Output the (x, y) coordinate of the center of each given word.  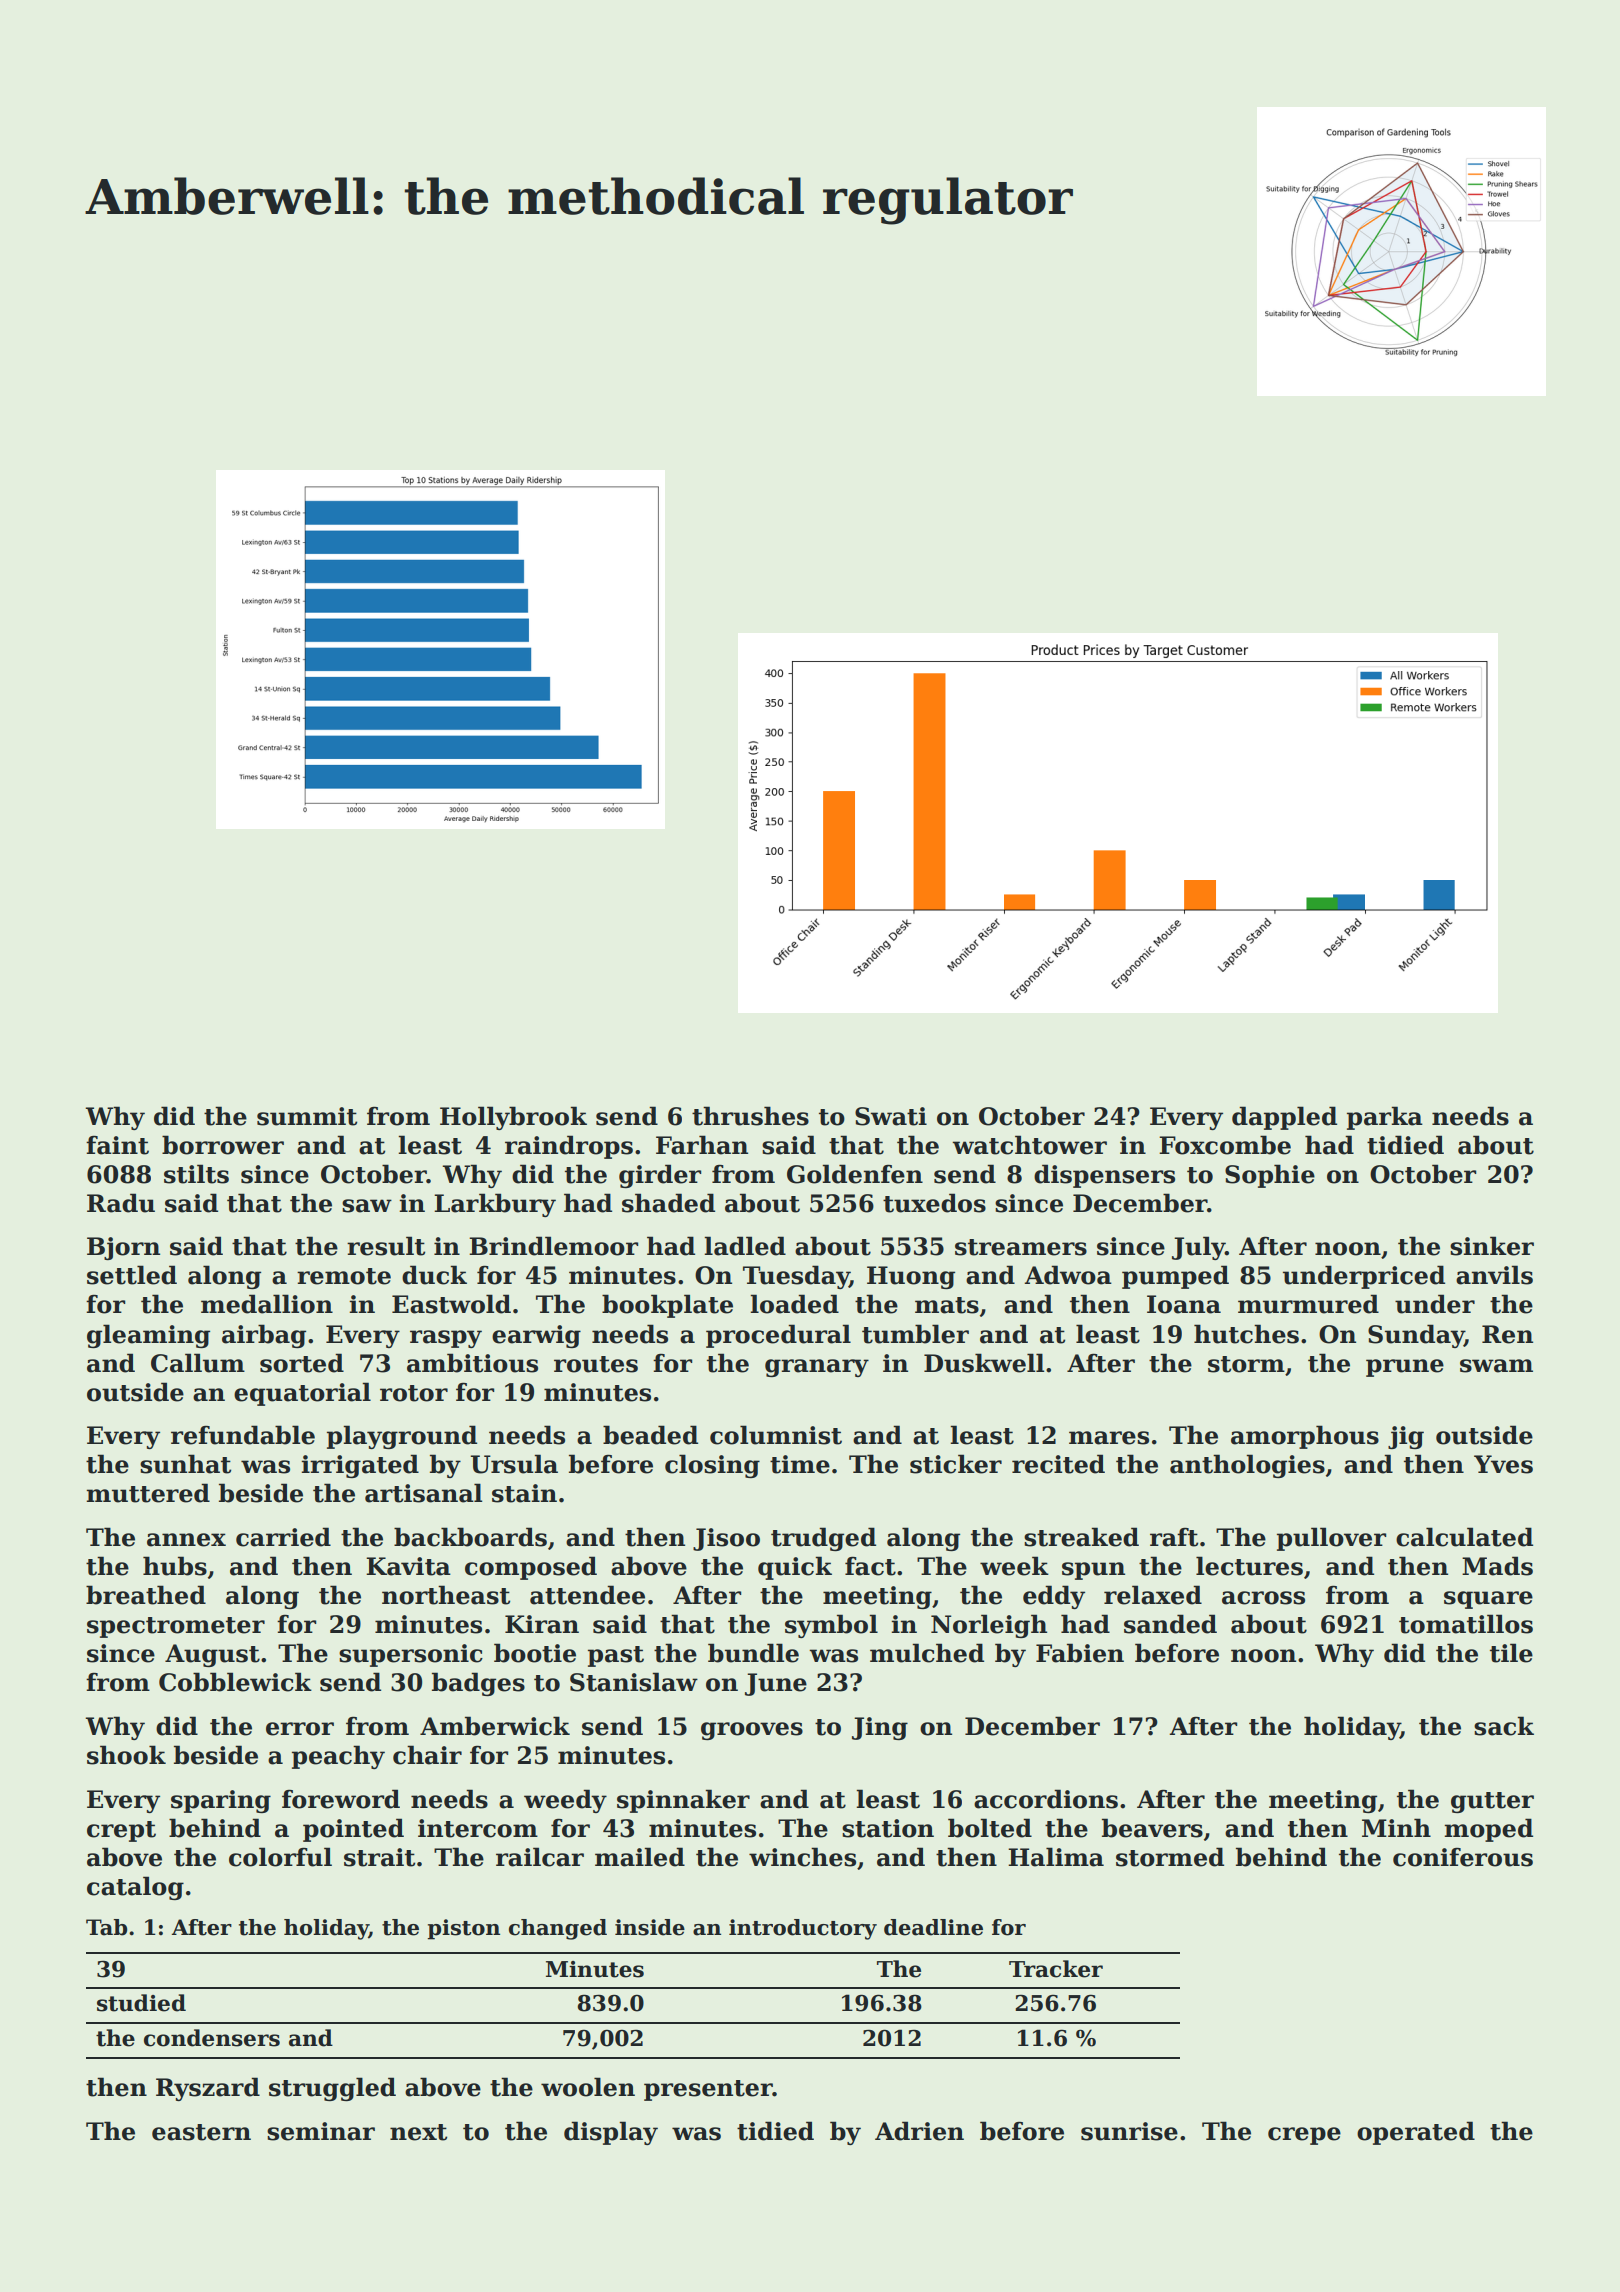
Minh (1396, 1827)
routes (596, 1364)
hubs (175, 1566)
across (1263, 1598)
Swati (891, 1116)
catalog (135, 1888)
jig (1406, 1437)
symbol (831, 1626)
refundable (243, 1435)
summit (307, 1116)
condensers (212, 2038)
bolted (990, 1828)
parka (1385, 1118)
